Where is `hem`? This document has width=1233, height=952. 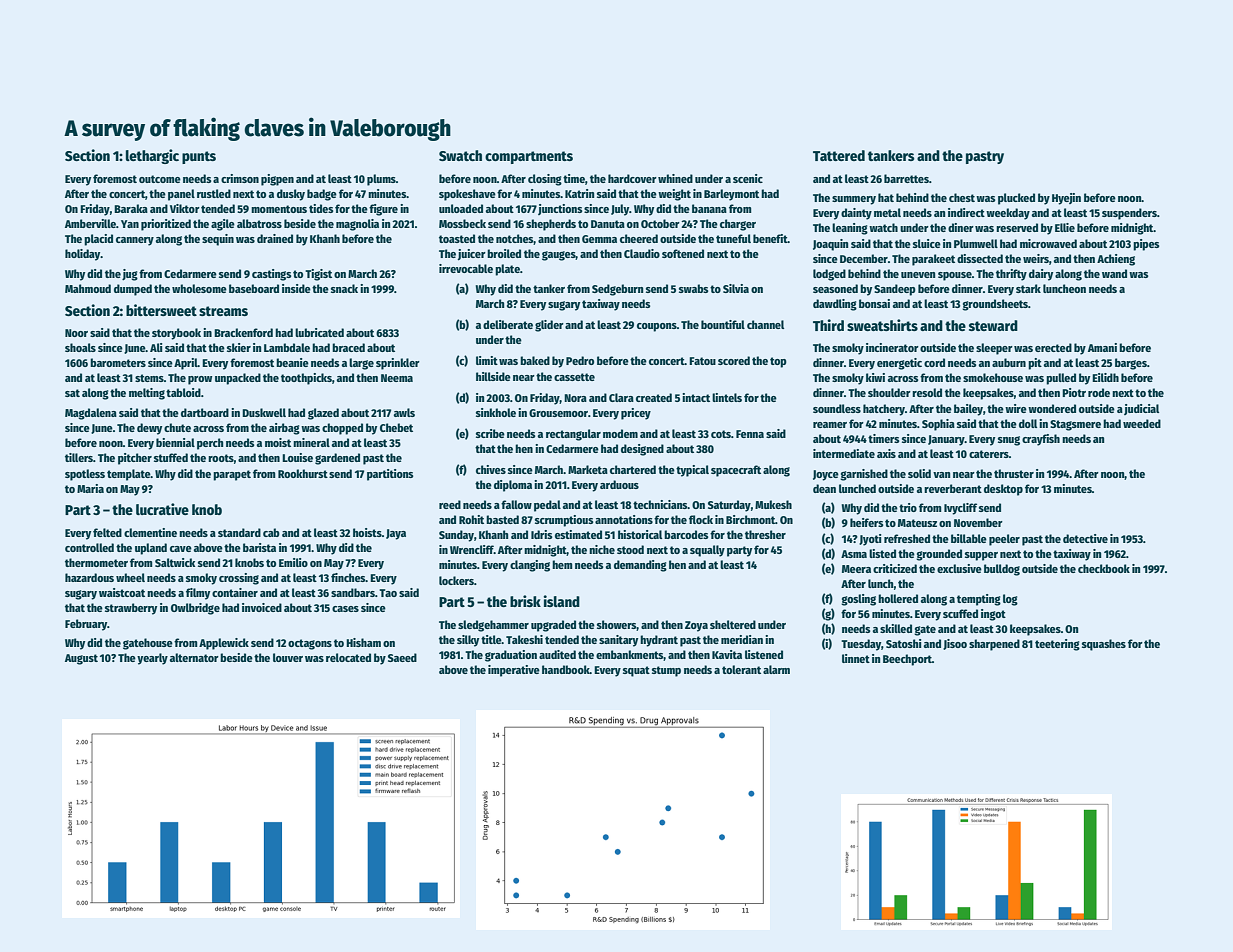
hem is located at coordinates (562, 564).
